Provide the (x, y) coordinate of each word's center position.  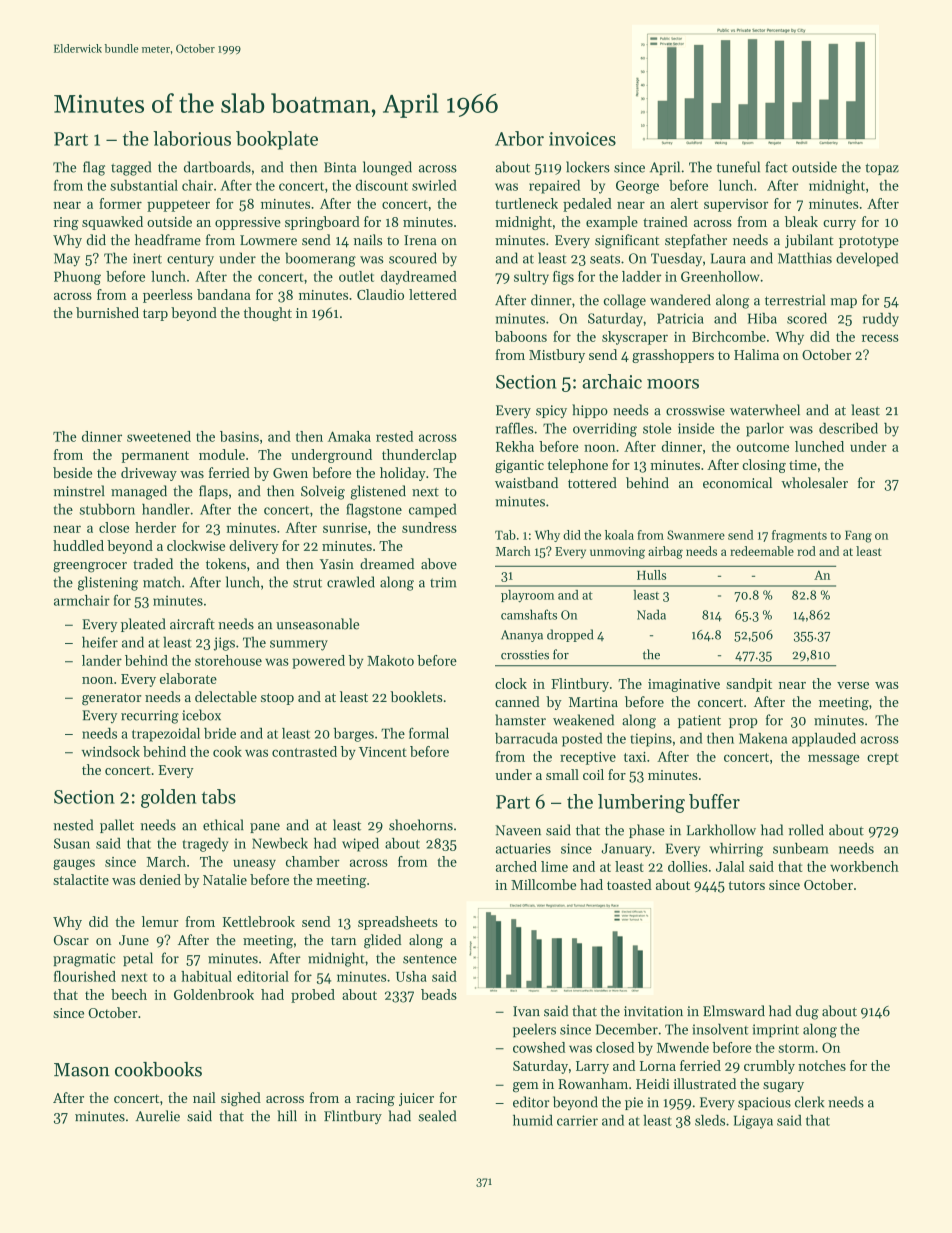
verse (853, 685)
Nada (651, 614)
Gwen (290, 473)
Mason (82, 1070)
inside (696, 428)
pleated (143, 625)
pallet (117, 826)
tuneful (738, 167)
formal (429, 733)
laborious (192, 138)
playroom (527, 596)
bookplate (277, 140)
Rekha (515, 446)
